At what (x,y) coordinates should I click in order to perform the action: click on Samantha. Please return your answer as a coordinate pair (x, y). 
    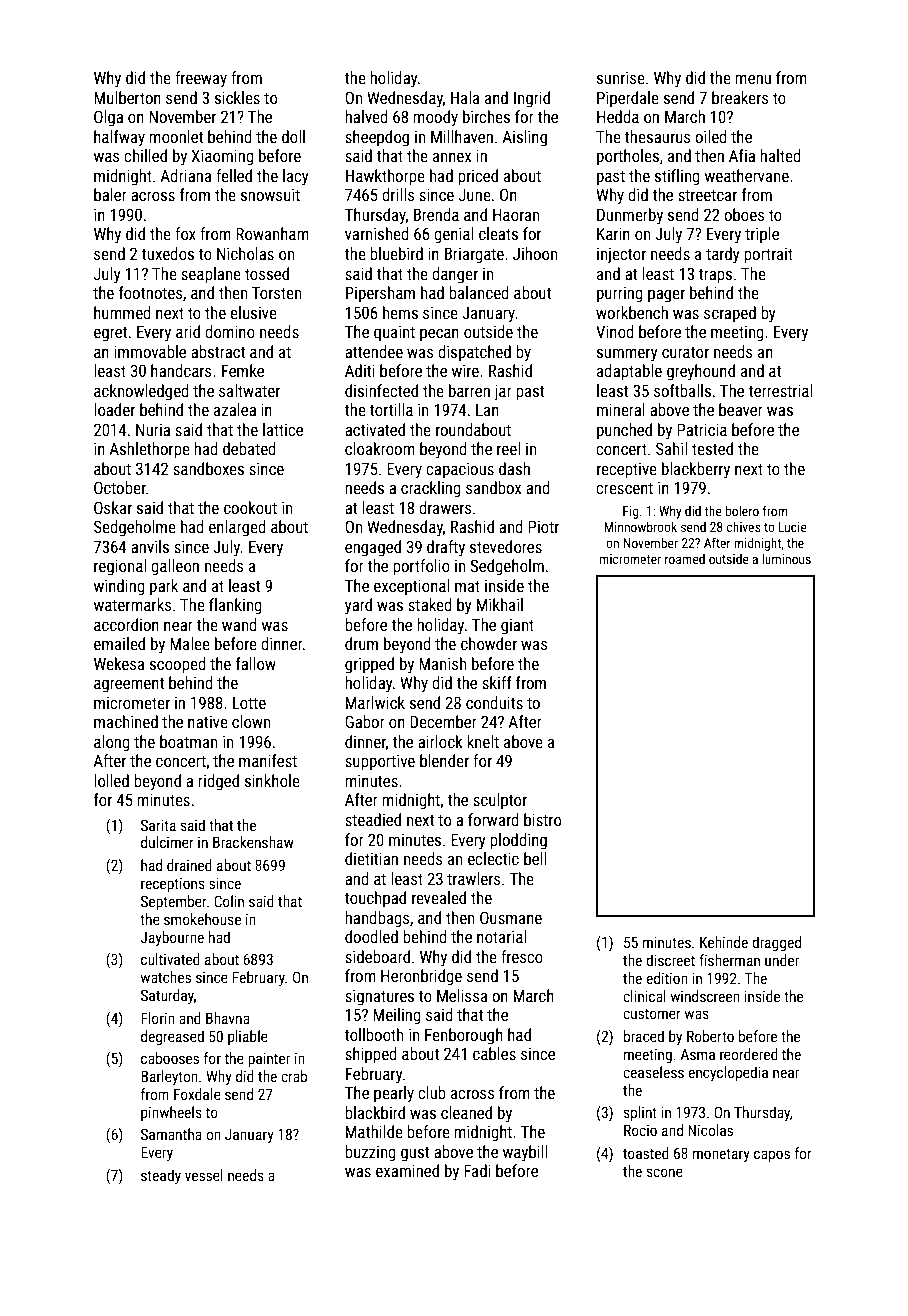
    Looking at the image, I should click on (171, 1134).
